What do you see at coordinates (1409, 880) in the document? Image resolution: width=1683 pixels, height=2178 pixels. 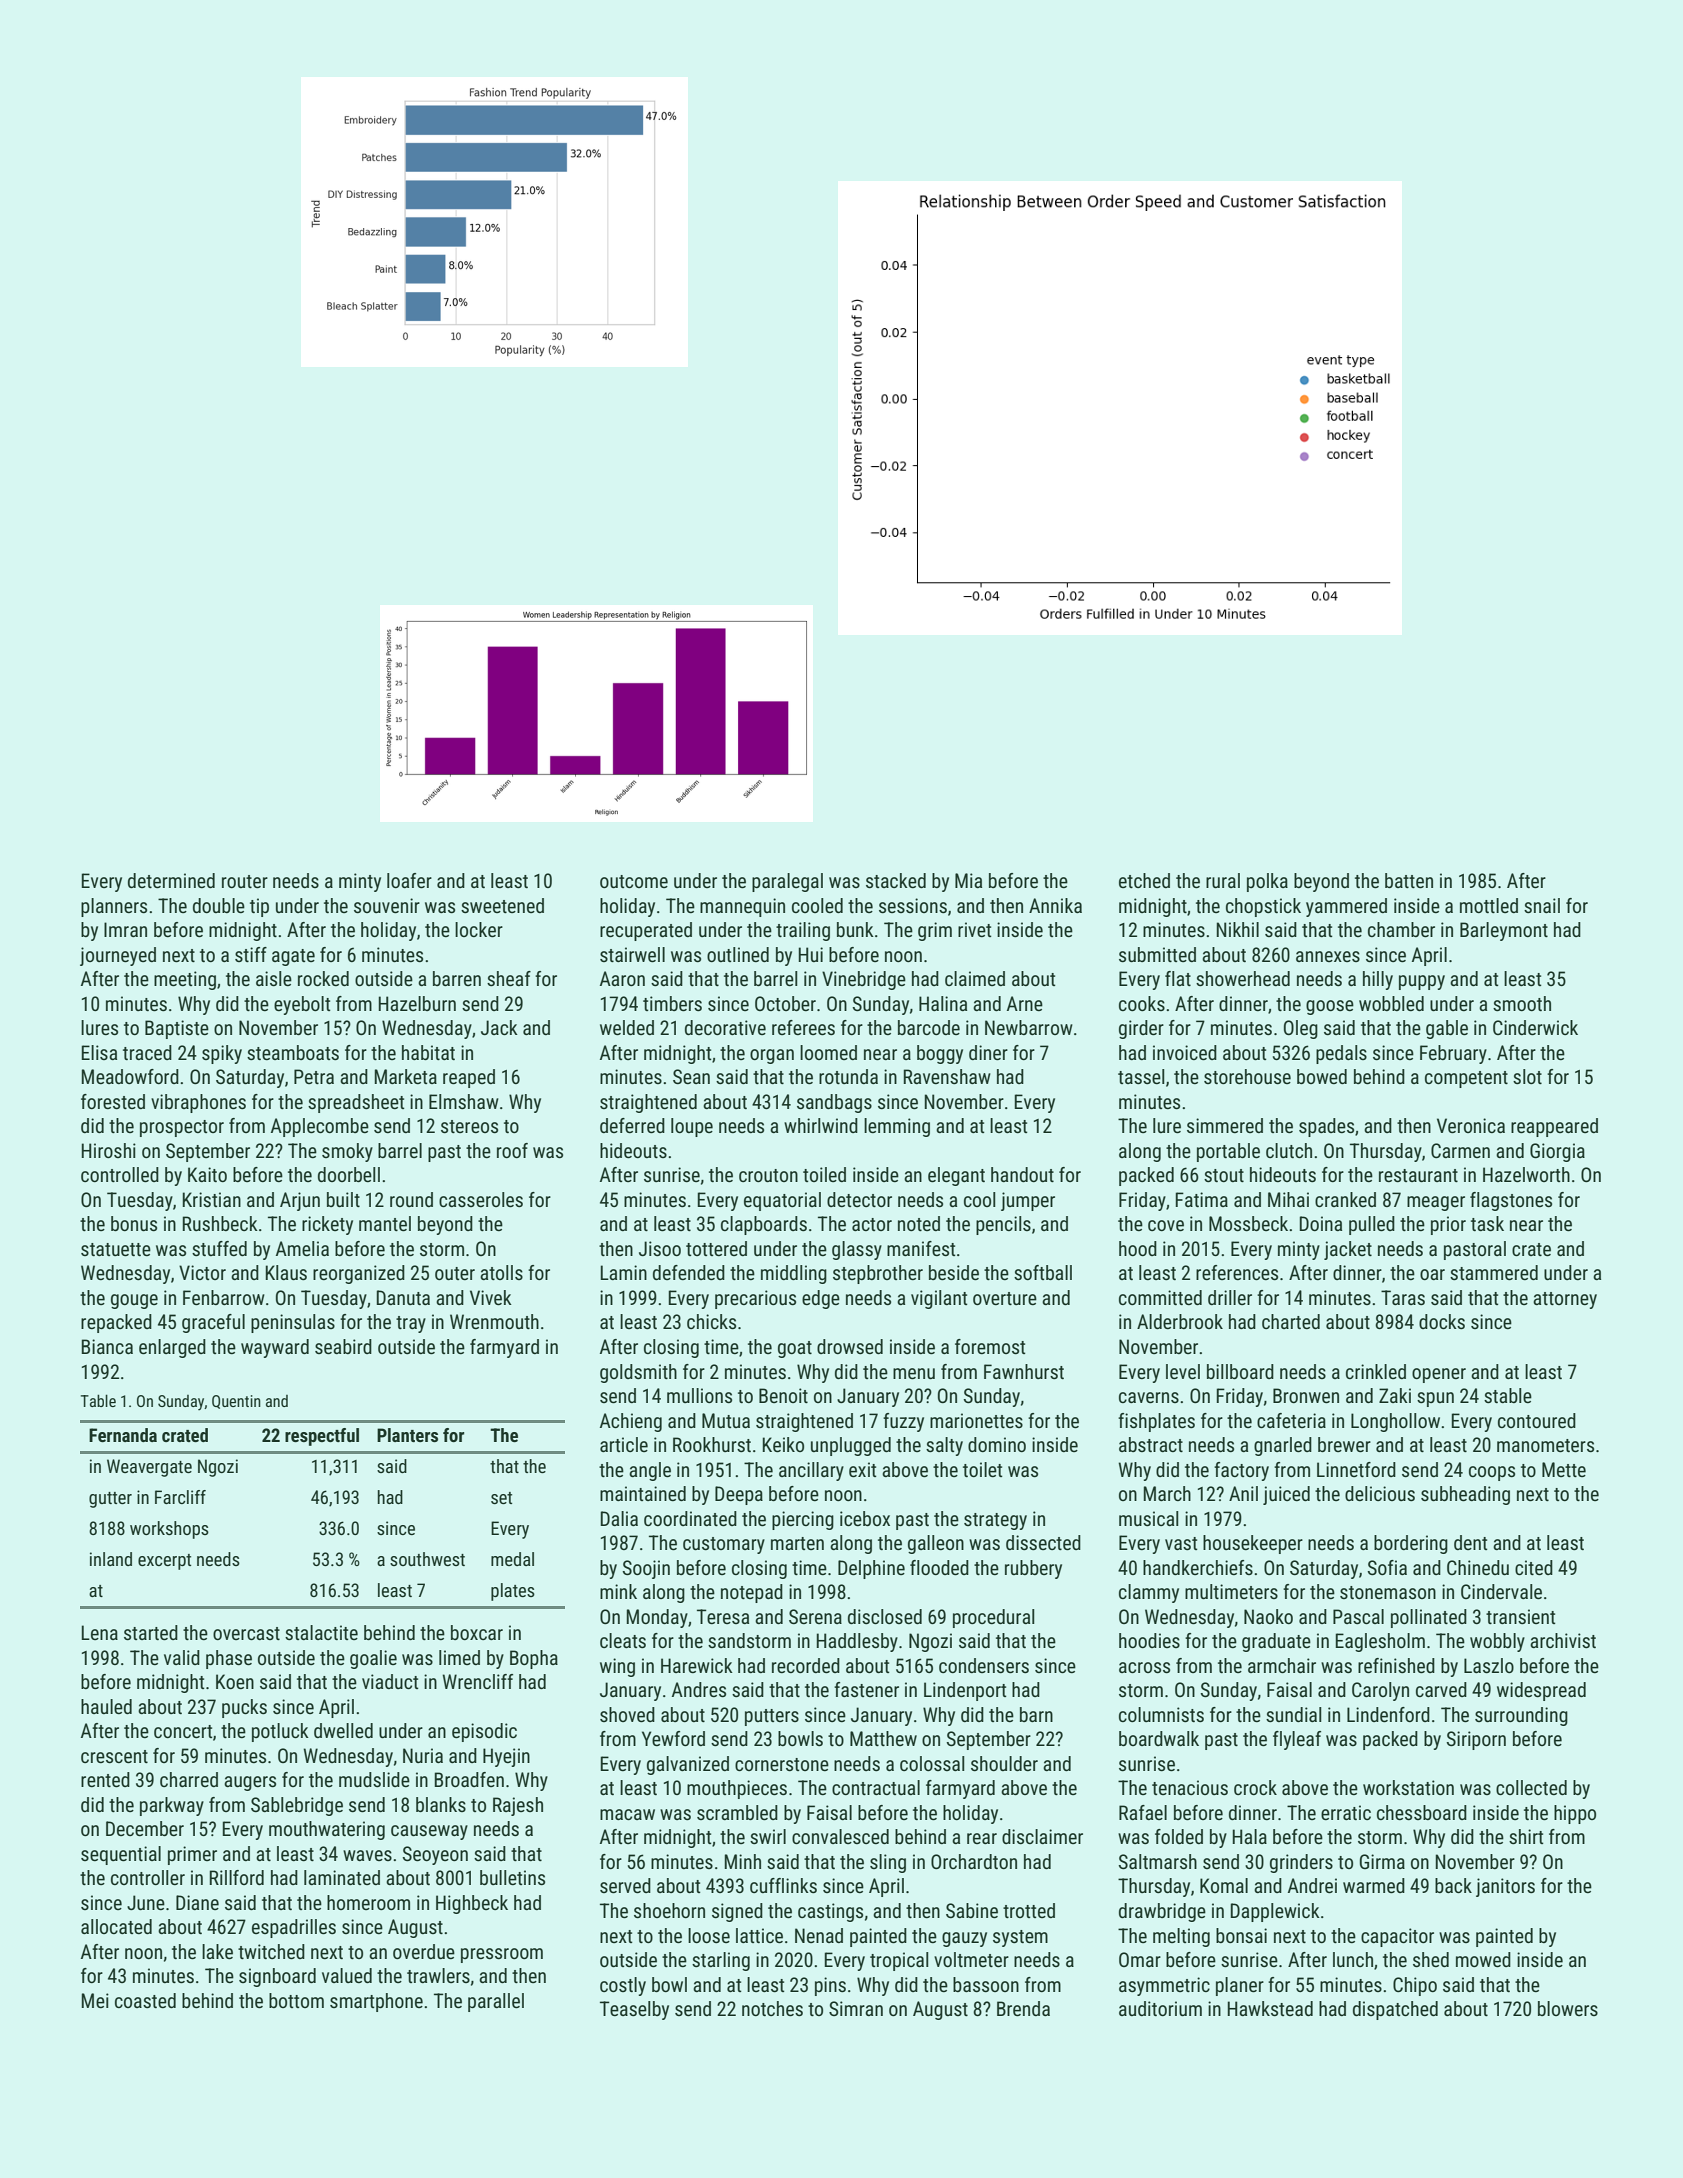 I see `batten` at bounding box center [1409, 880].
